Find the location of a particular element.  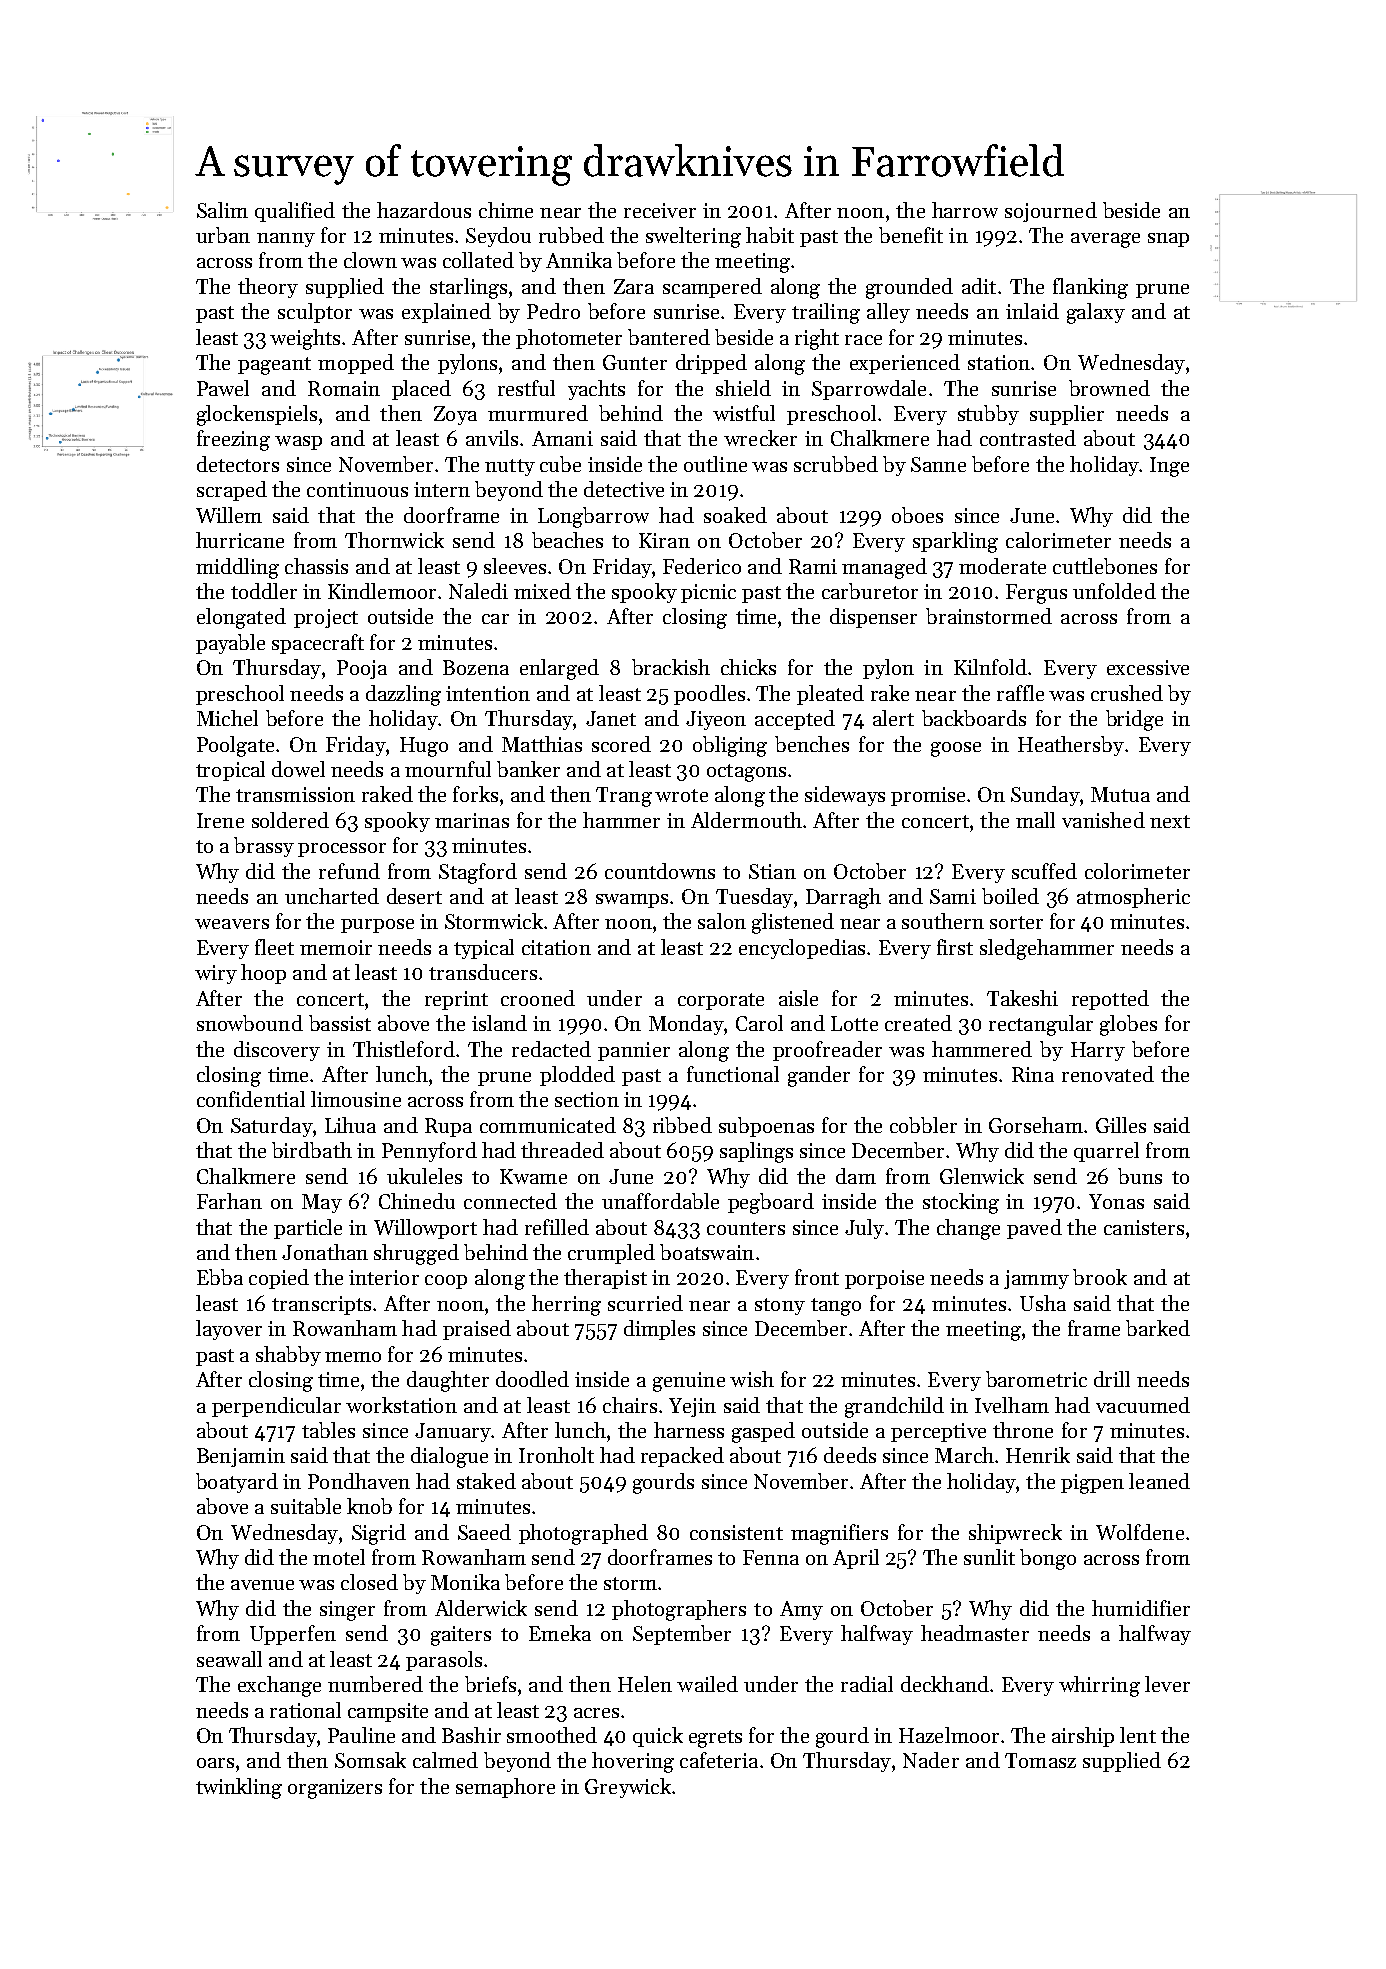

Janet is located at coordinates (611, 718).
